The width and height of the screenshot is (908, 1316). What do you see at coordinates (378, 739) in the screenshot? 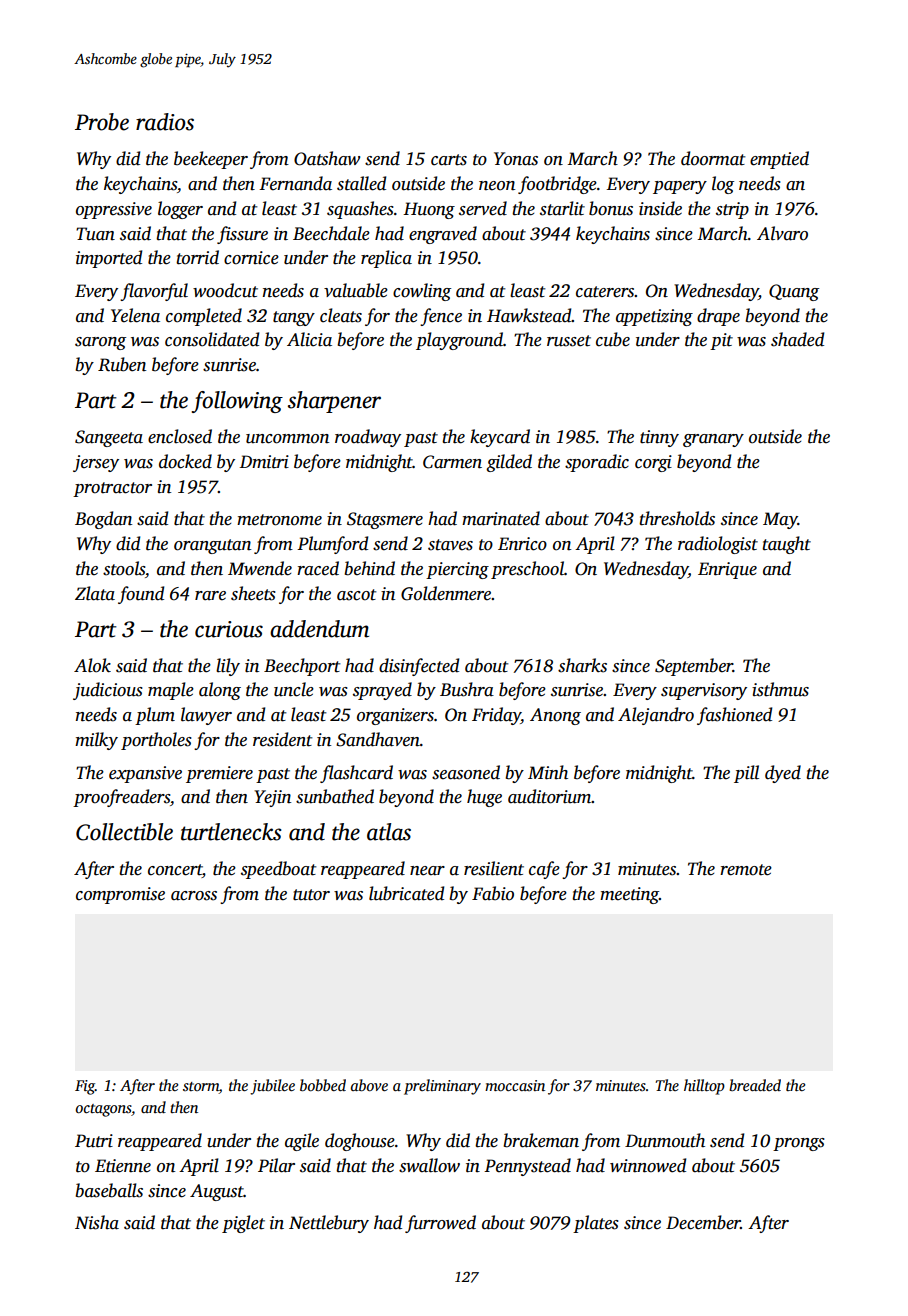
I see `Sandhaven` at bounding box center [378, 739].
